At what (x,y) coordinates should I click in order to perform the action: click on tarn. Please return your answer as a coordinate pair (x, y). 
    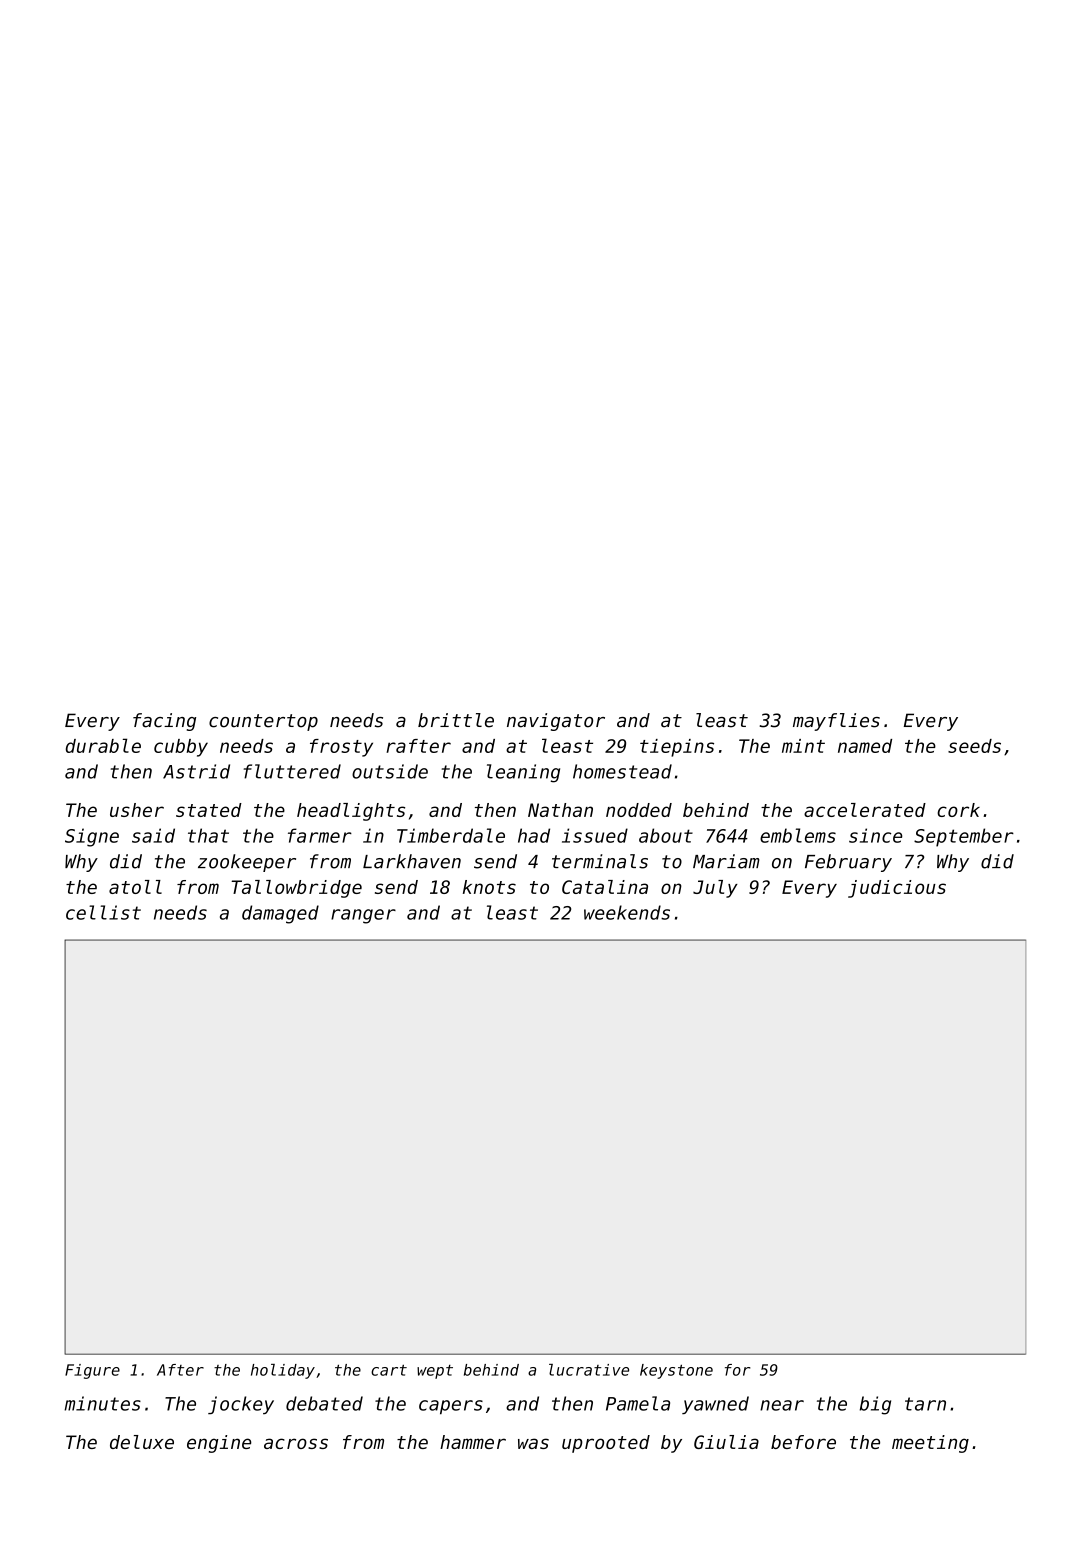
    Looking at the image, I should click on (925, 1404).
